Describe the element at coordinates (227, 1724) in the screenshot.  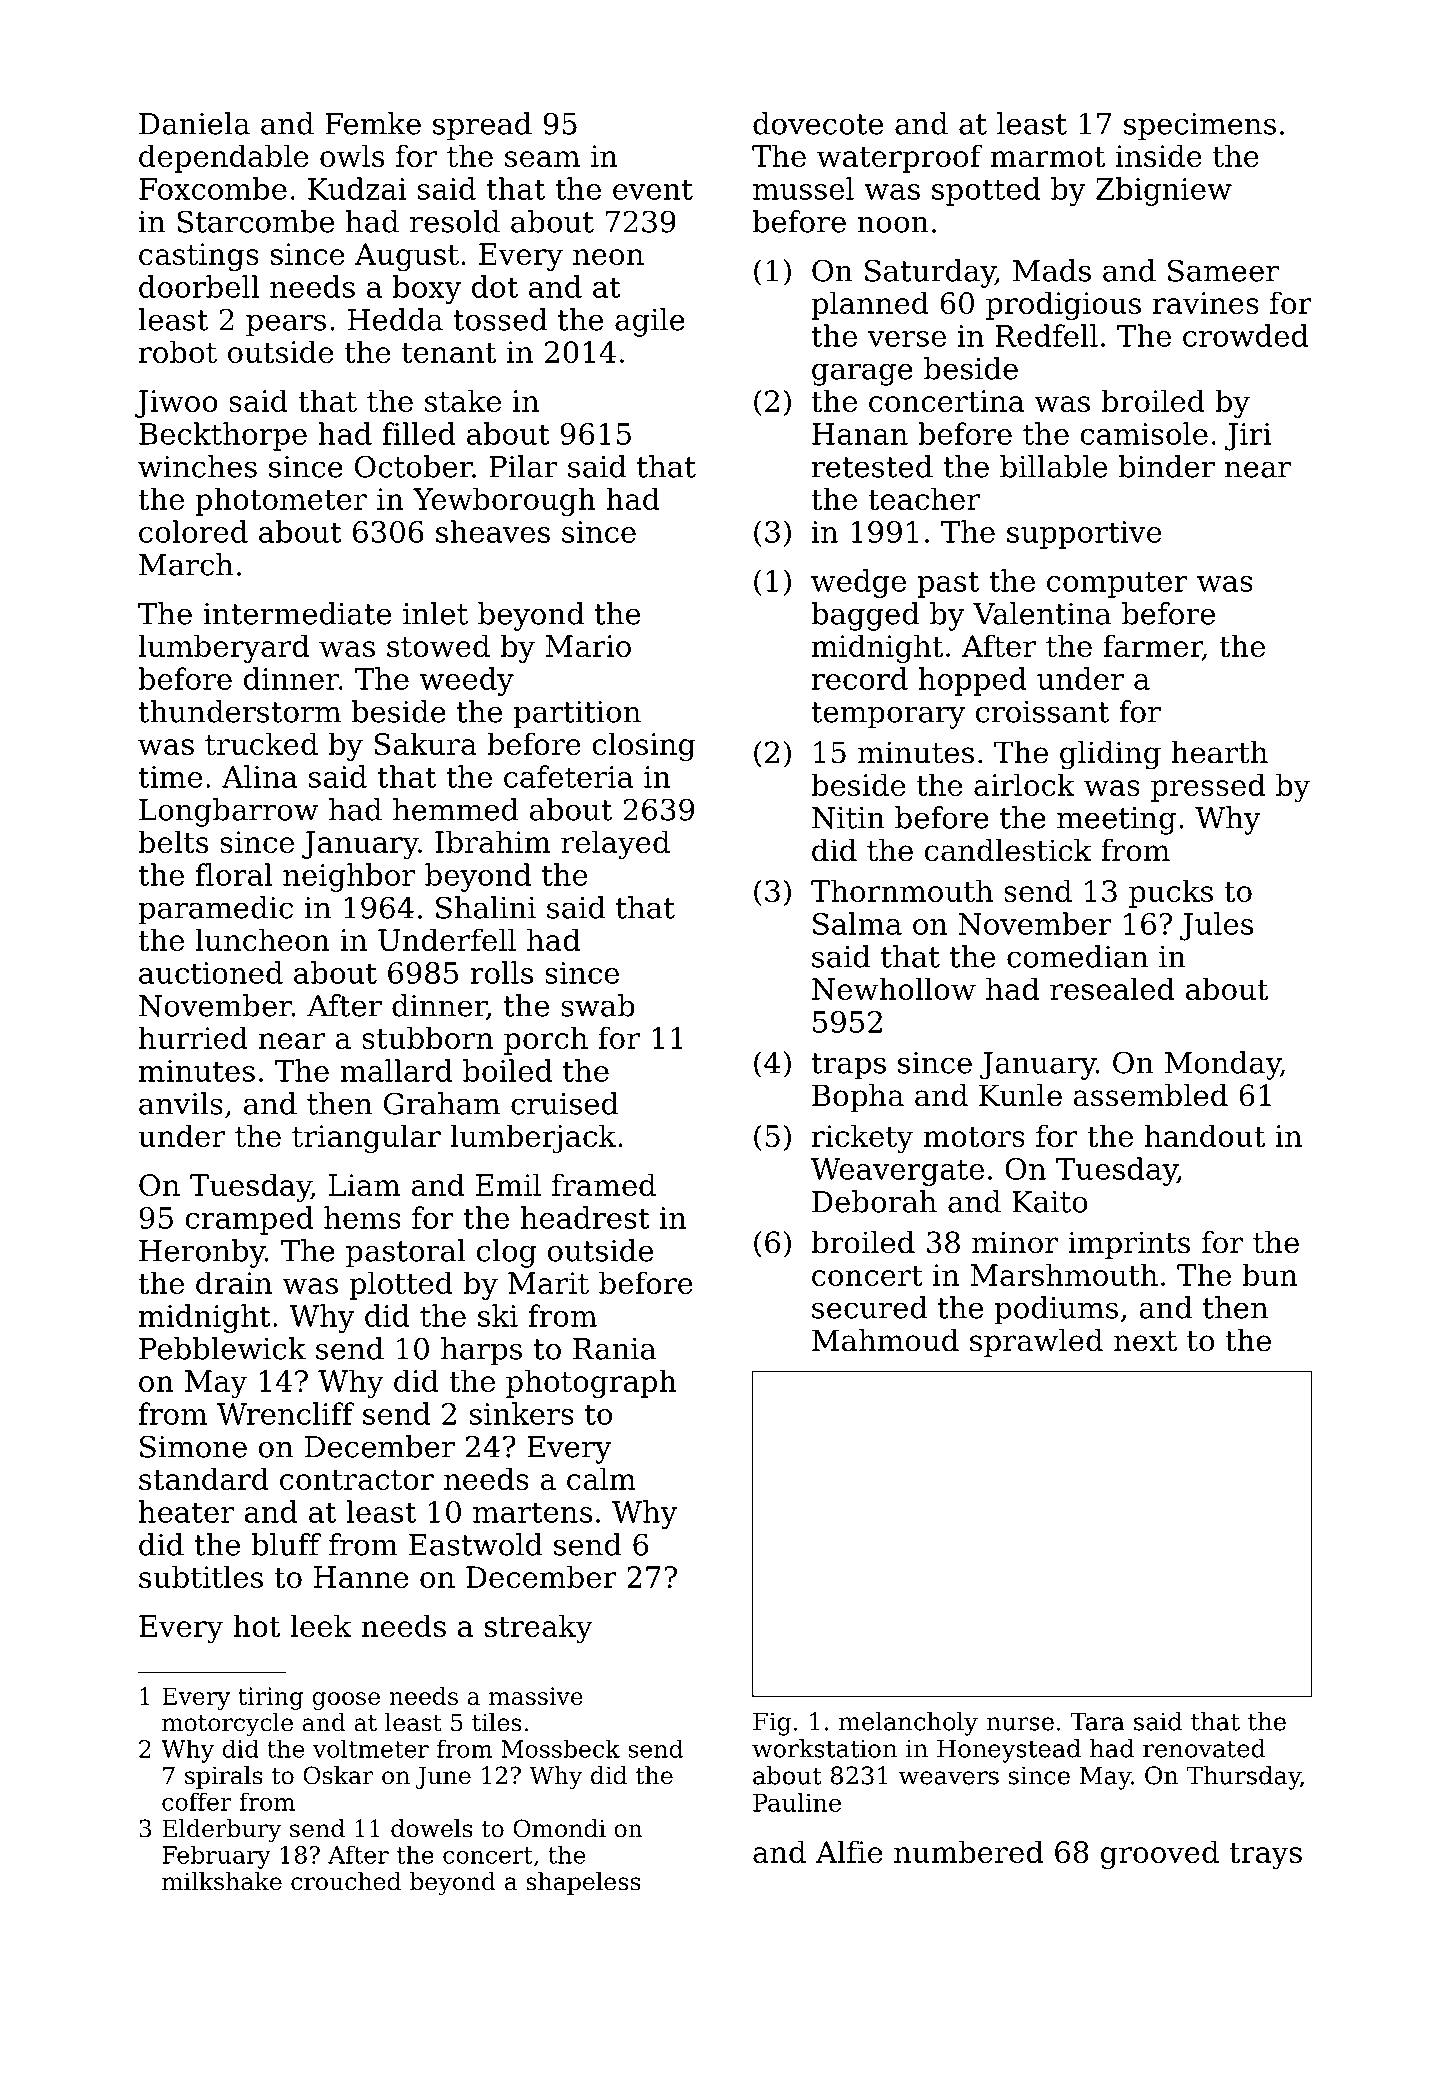
I see `motorcycle` at that location.
